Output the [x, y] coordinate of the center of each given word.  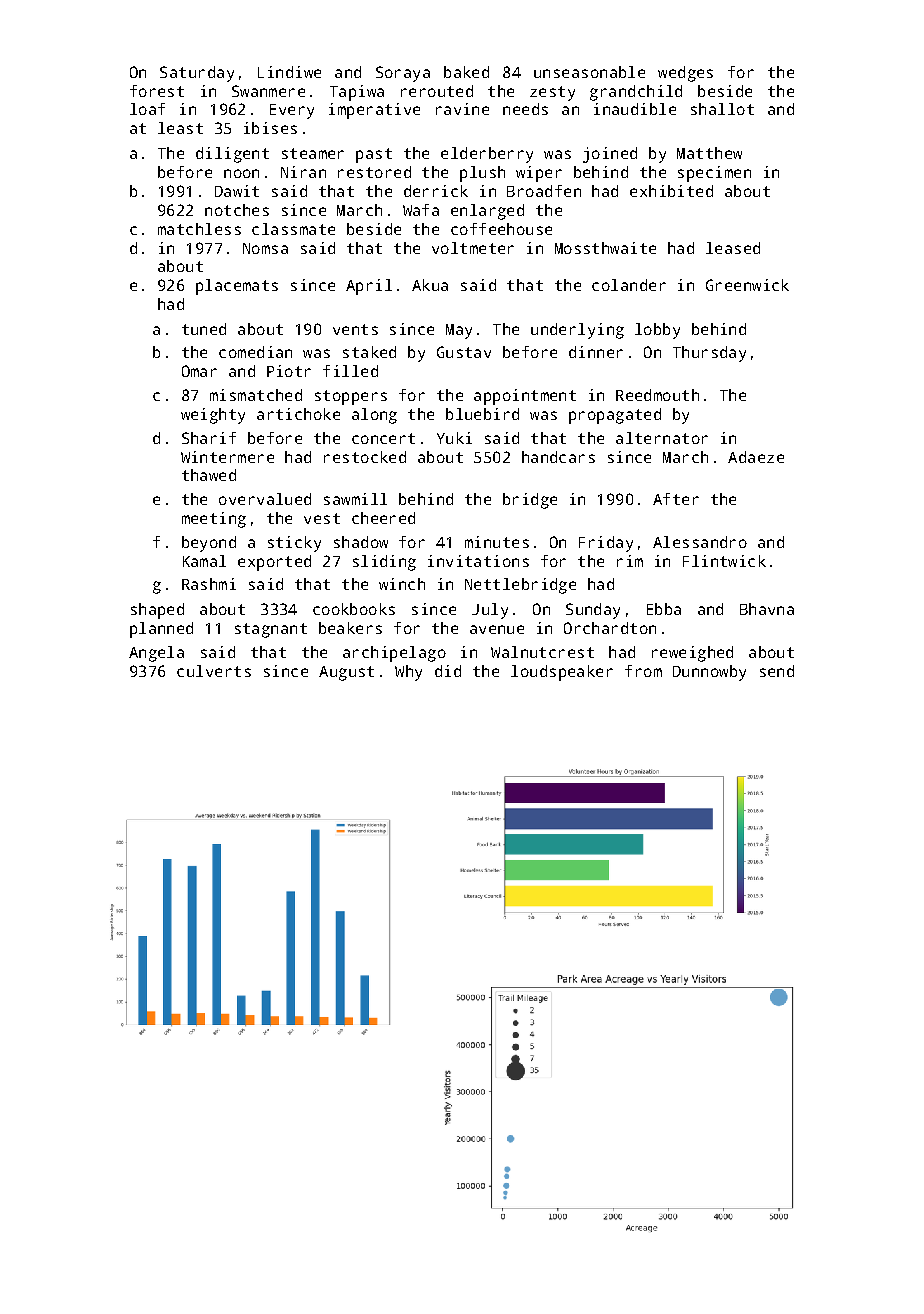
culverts [214, 671]
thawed [209, 475]
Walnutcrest [542, 652]
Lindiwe [289, 72]
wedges [685, 74]
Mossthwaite [605, 248]
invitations [478, 561]
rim [630, 561]
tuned [204, 329]
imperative [374, 111]
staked [369, 352]
